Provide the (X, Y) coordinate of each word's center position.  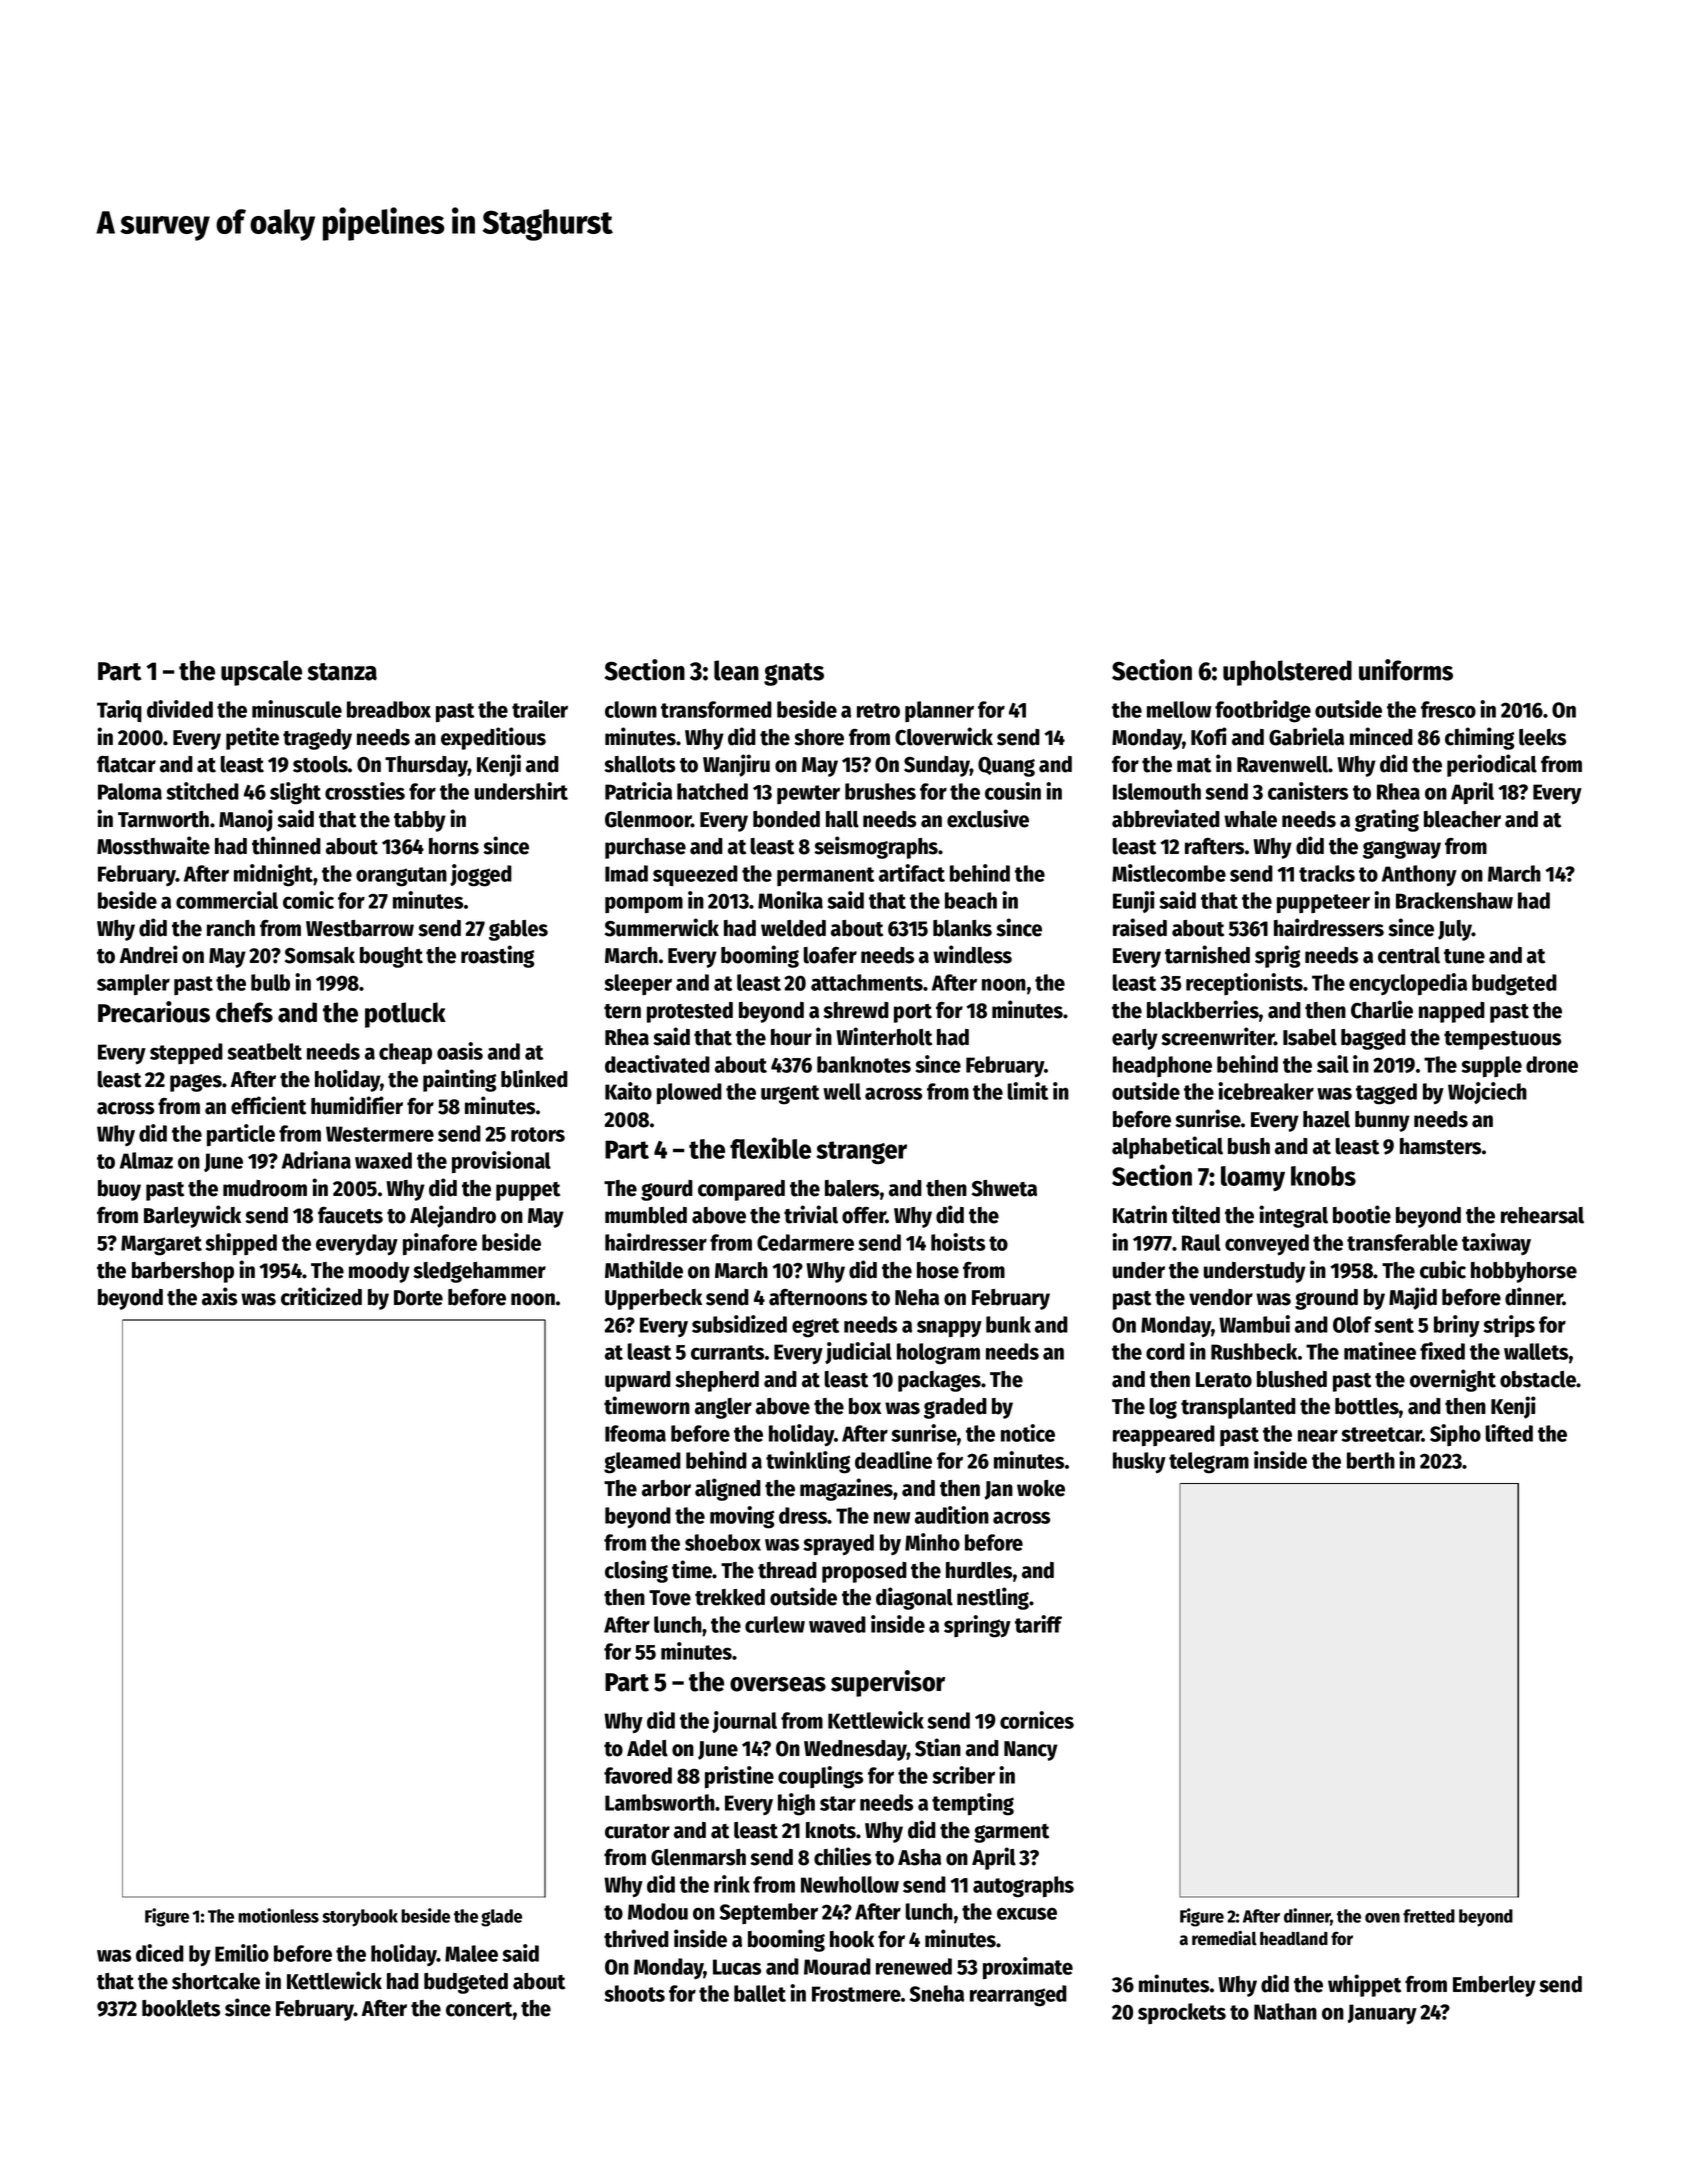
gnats (794, 674)
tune (1464, 956)
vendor (1221, 1297)
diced (160, 1953)
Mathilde (644, 1269)
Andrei (149, 954)
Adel (647, 1748)
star (838, 1803)
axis (219, 1296)
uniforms (1406, 670)
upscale (261, 673)
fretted (1429, 1916)
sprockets (1182, 2013)
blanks (962, 928)
